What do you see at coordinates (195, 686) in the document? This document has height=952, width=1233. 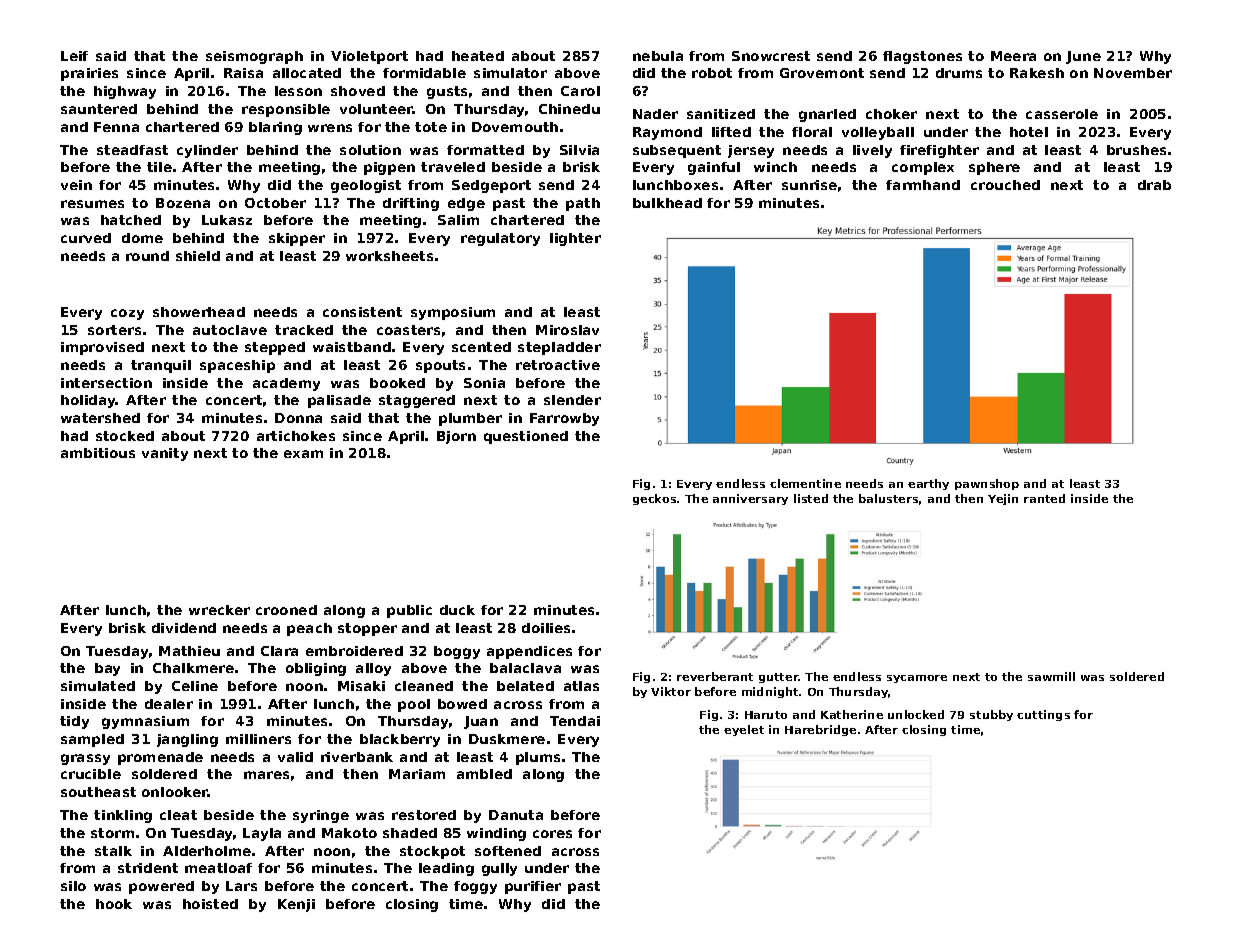 I see `Celine` at bounding box center [195, 686].
